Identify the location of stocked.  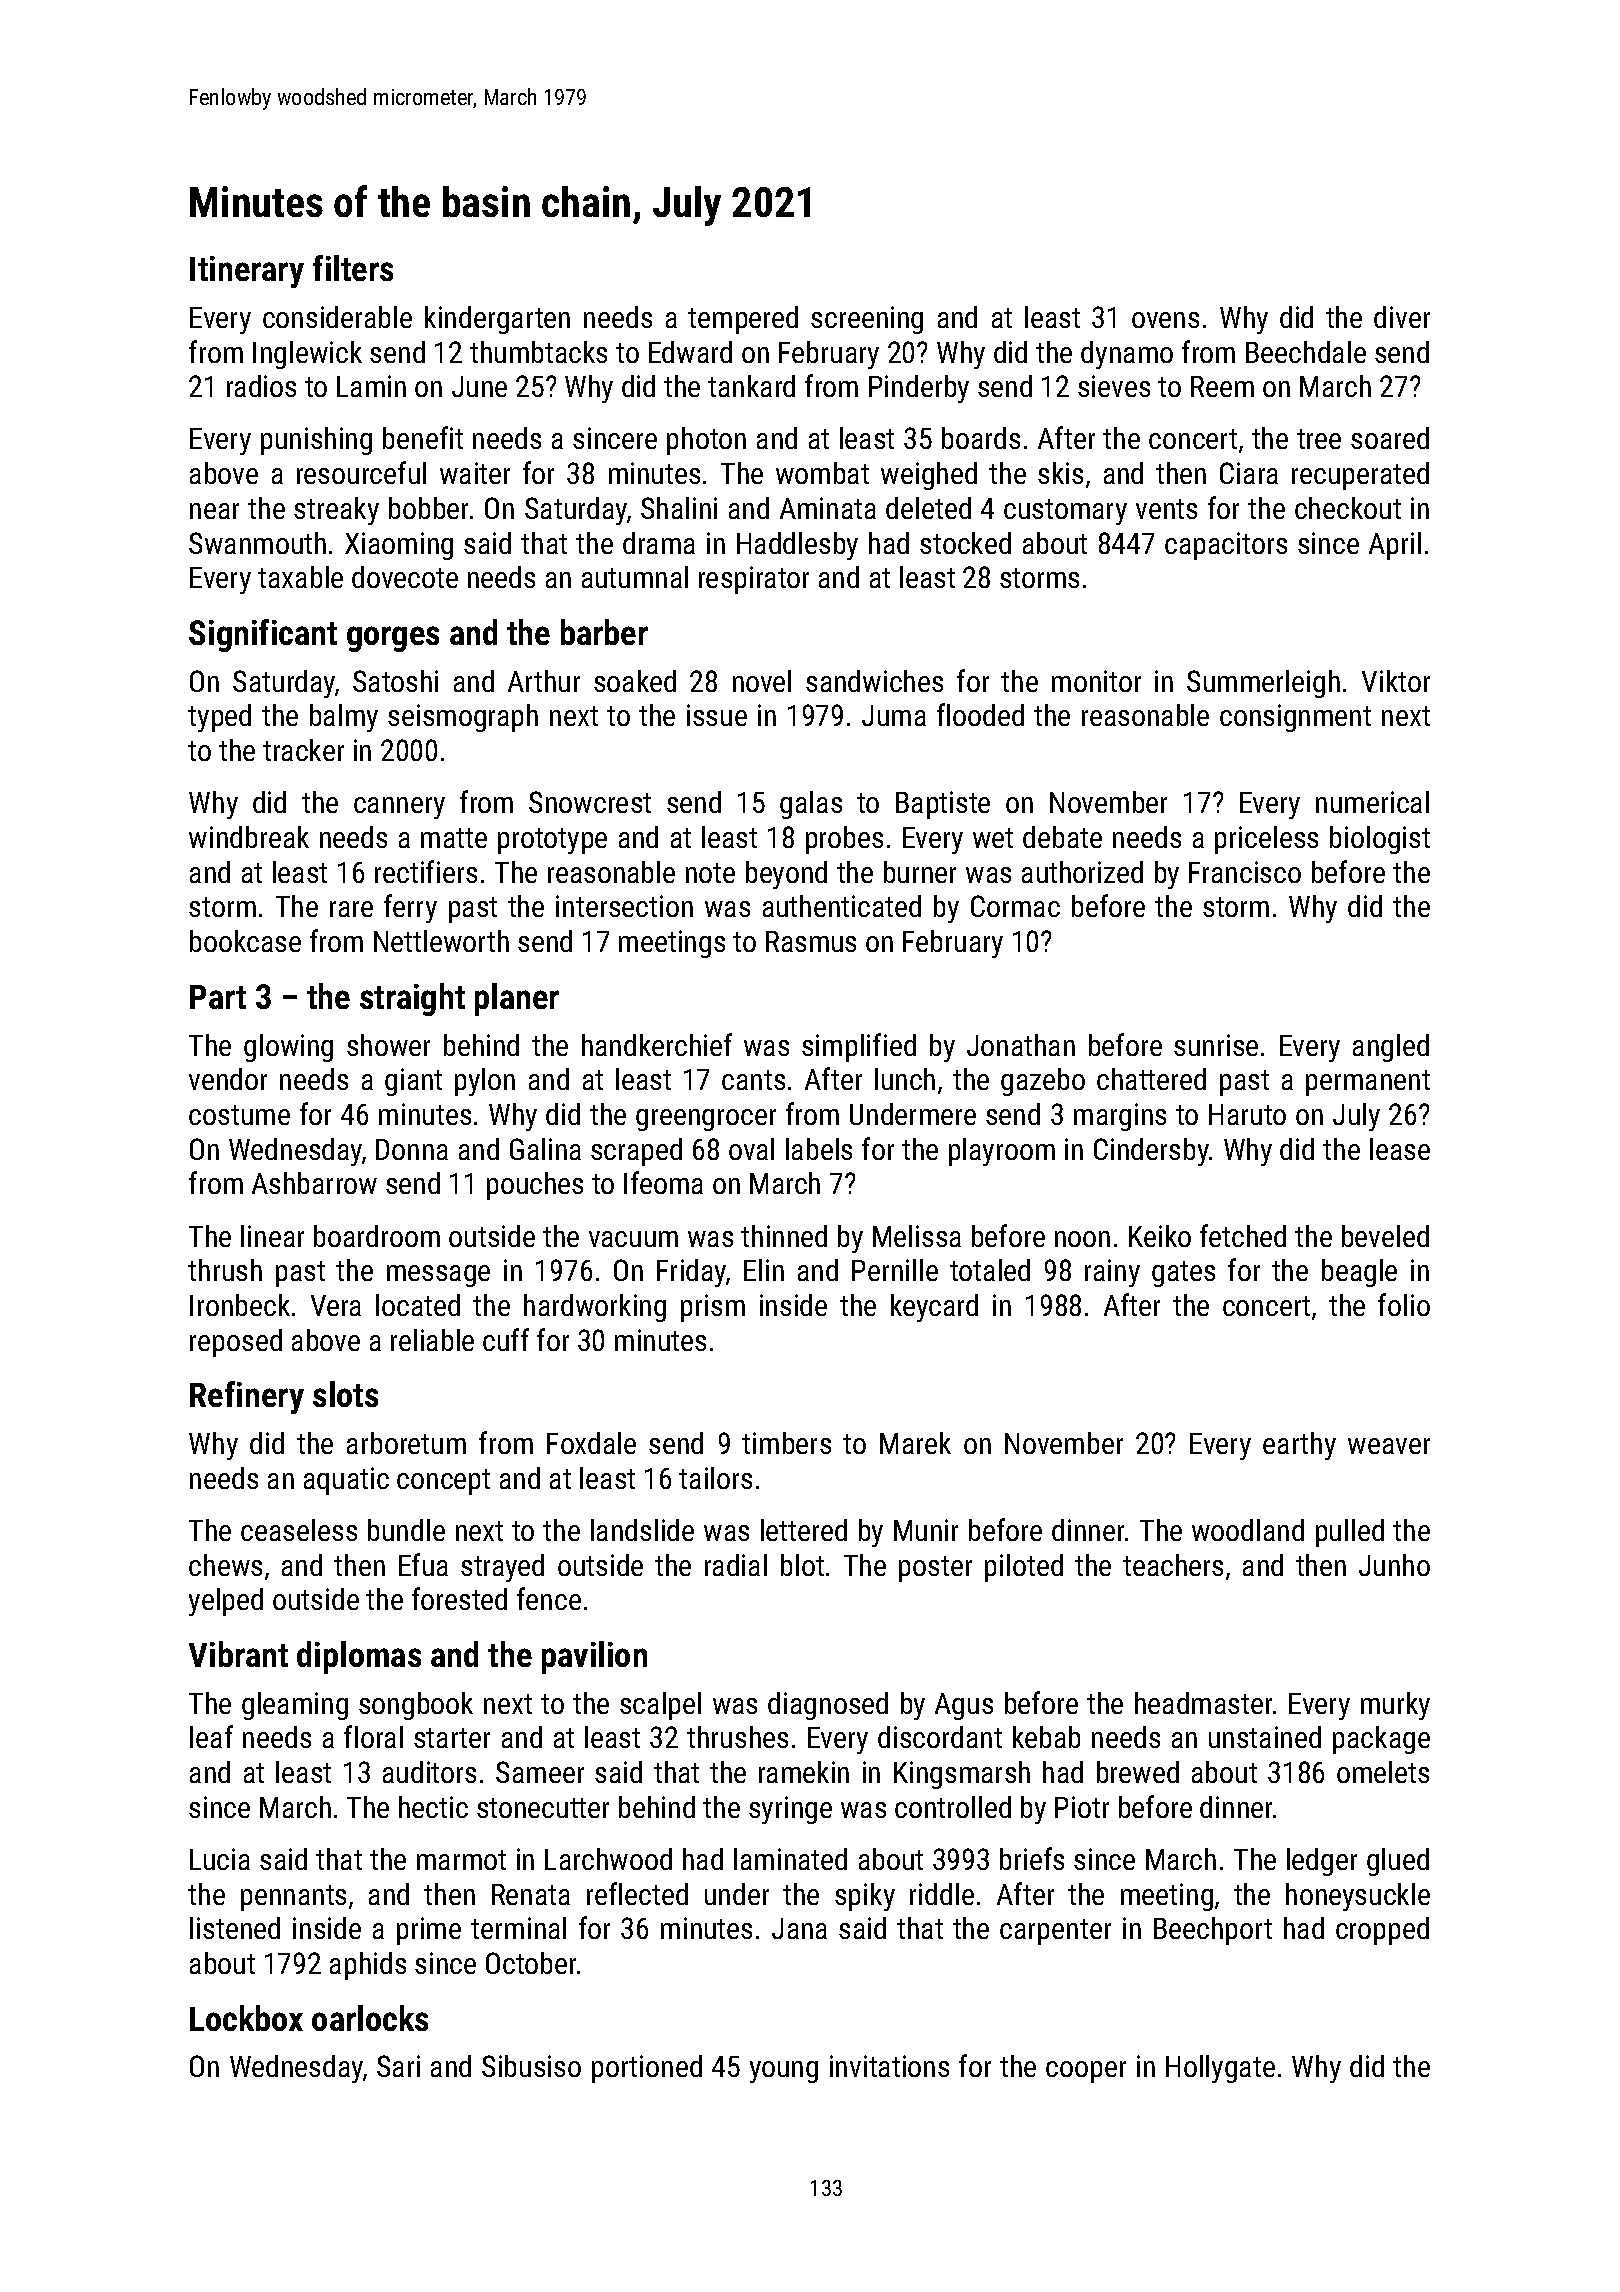
(965, 543).
